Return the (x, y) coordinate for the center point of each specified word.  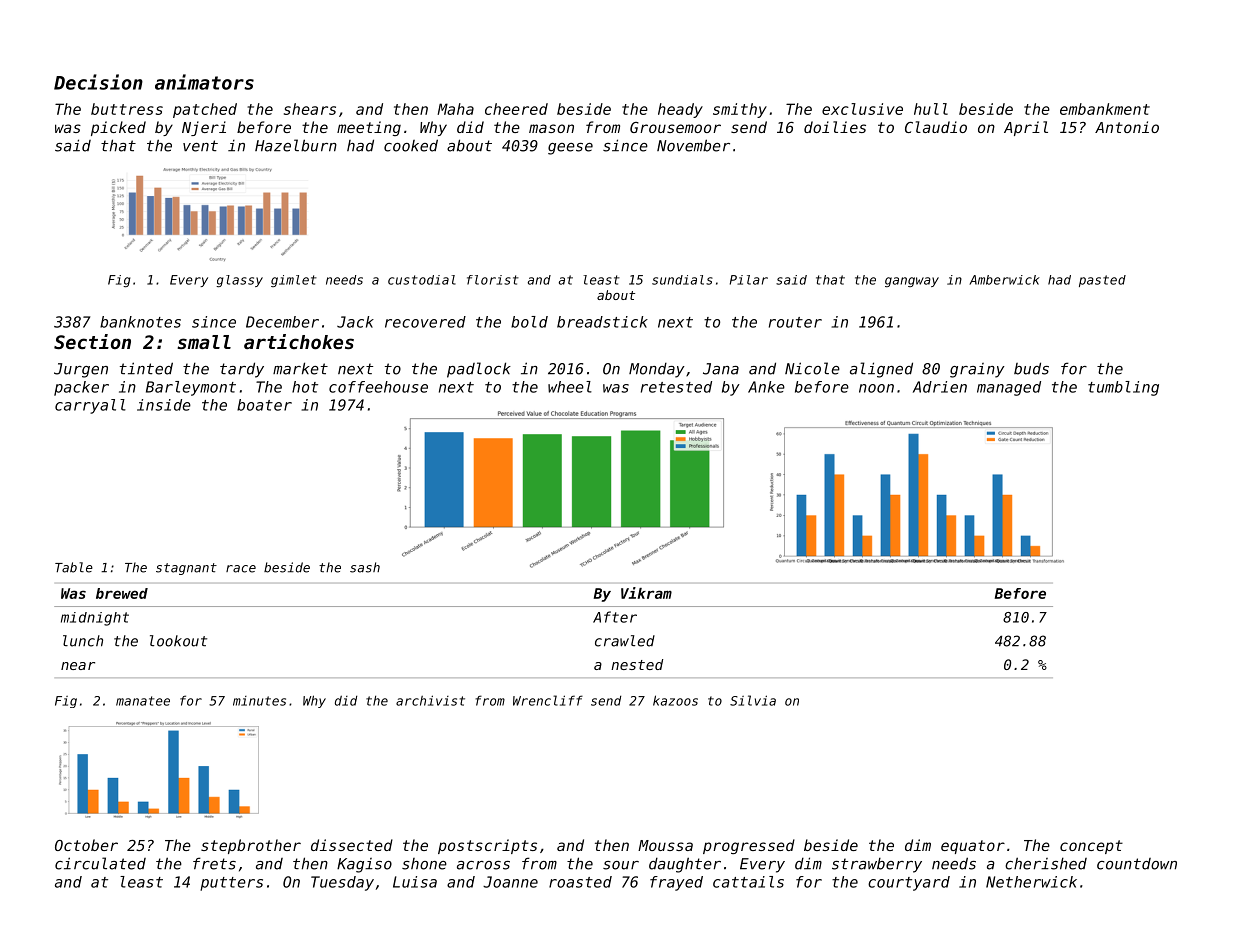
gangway (912, 282)
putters (231, 884)
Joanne (510, 882)
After (615, 617)
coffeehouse (378, 387)
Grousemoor (675, 127)
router (795, 322)
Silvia (753, 700)
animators (204, 82)
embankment (1105, 109)
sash (365, 567)
